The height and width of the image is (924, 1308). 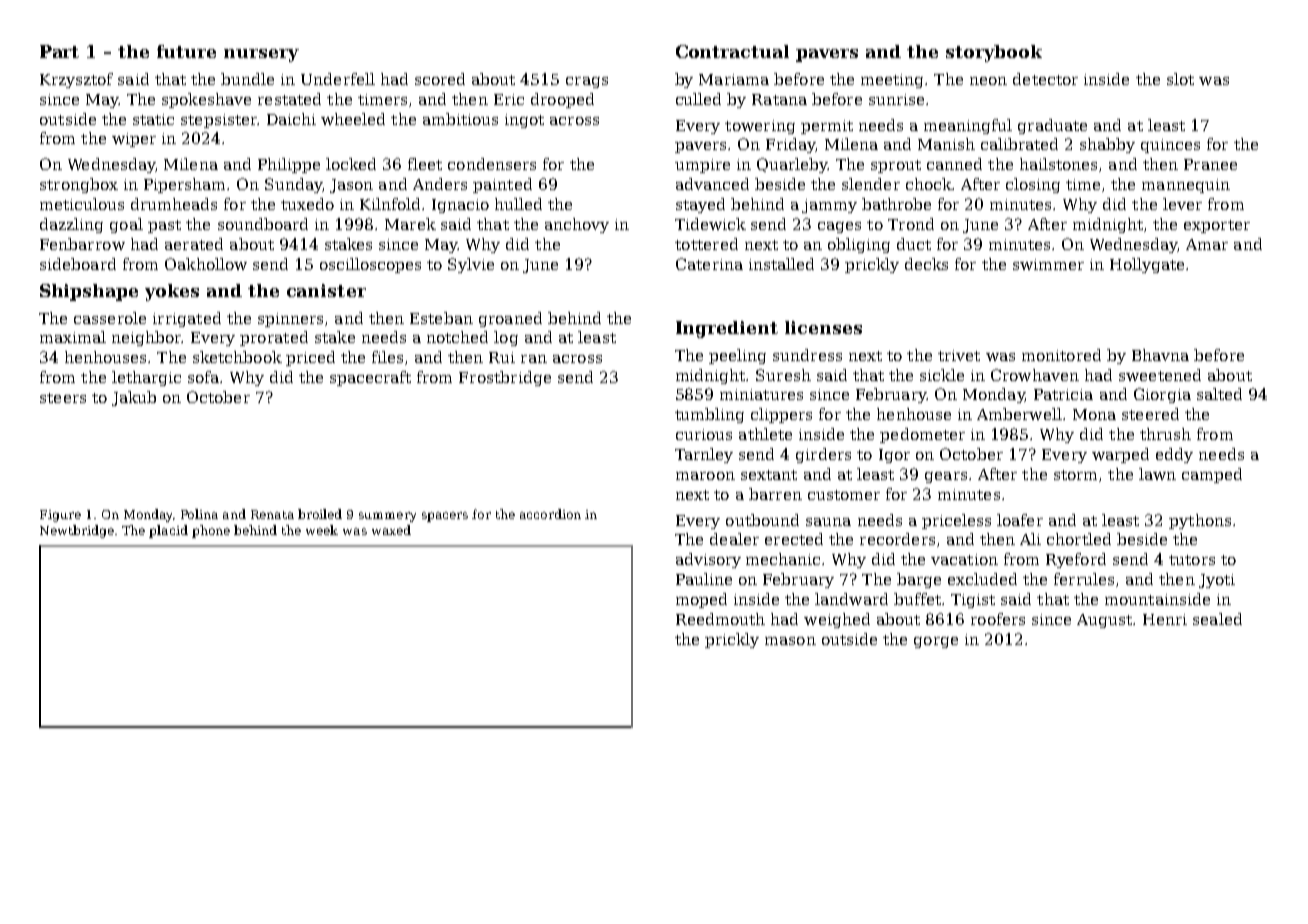 I want to click on Underfell, so click(x=338, y=79).
